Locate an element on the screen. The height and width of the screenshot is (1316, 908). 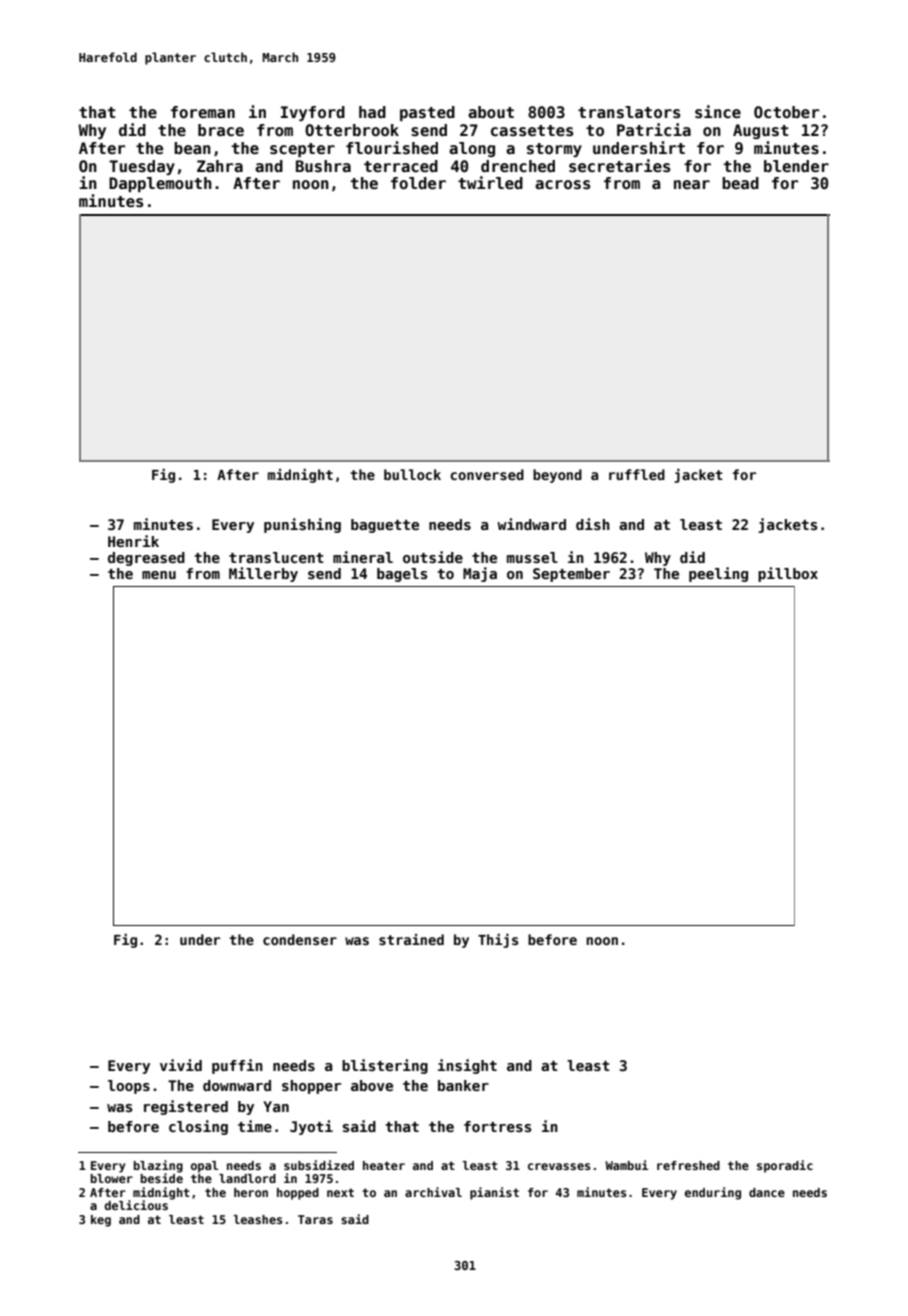
Maja is located at coordinates (480, 574).
